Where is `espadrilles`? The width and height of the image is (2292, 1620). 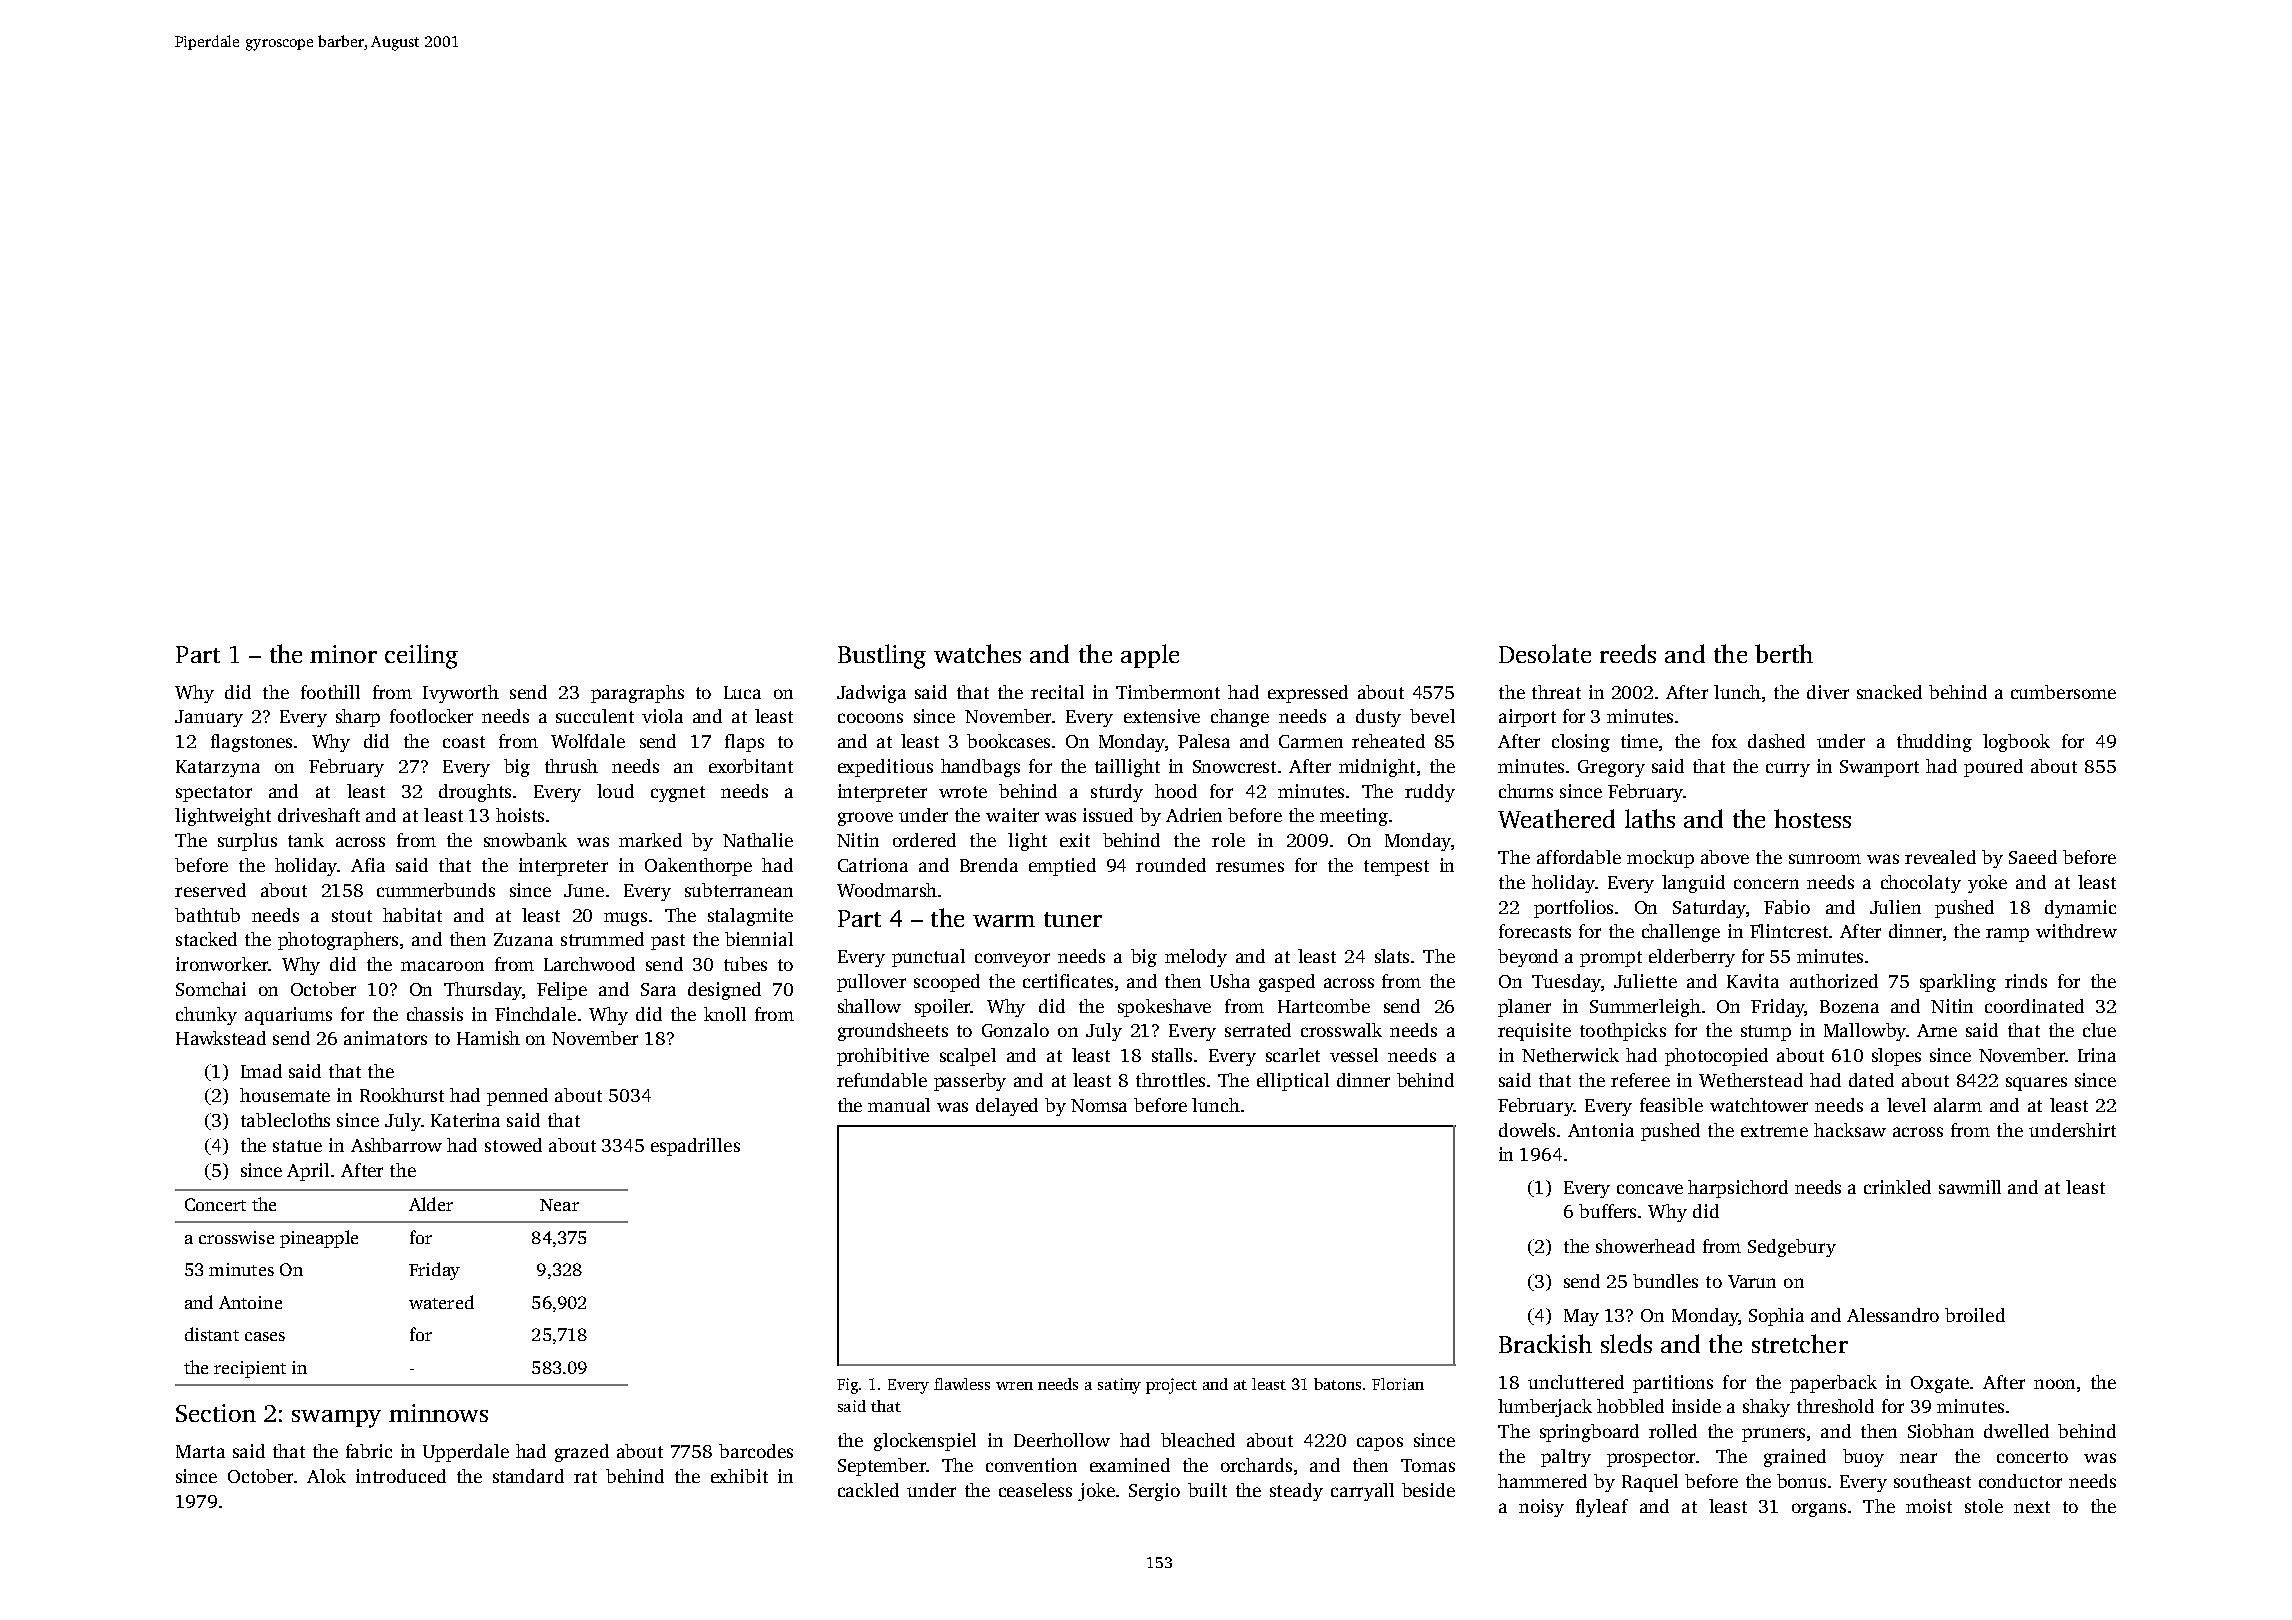 espadrilles is located at coordinates (695, 1147).
